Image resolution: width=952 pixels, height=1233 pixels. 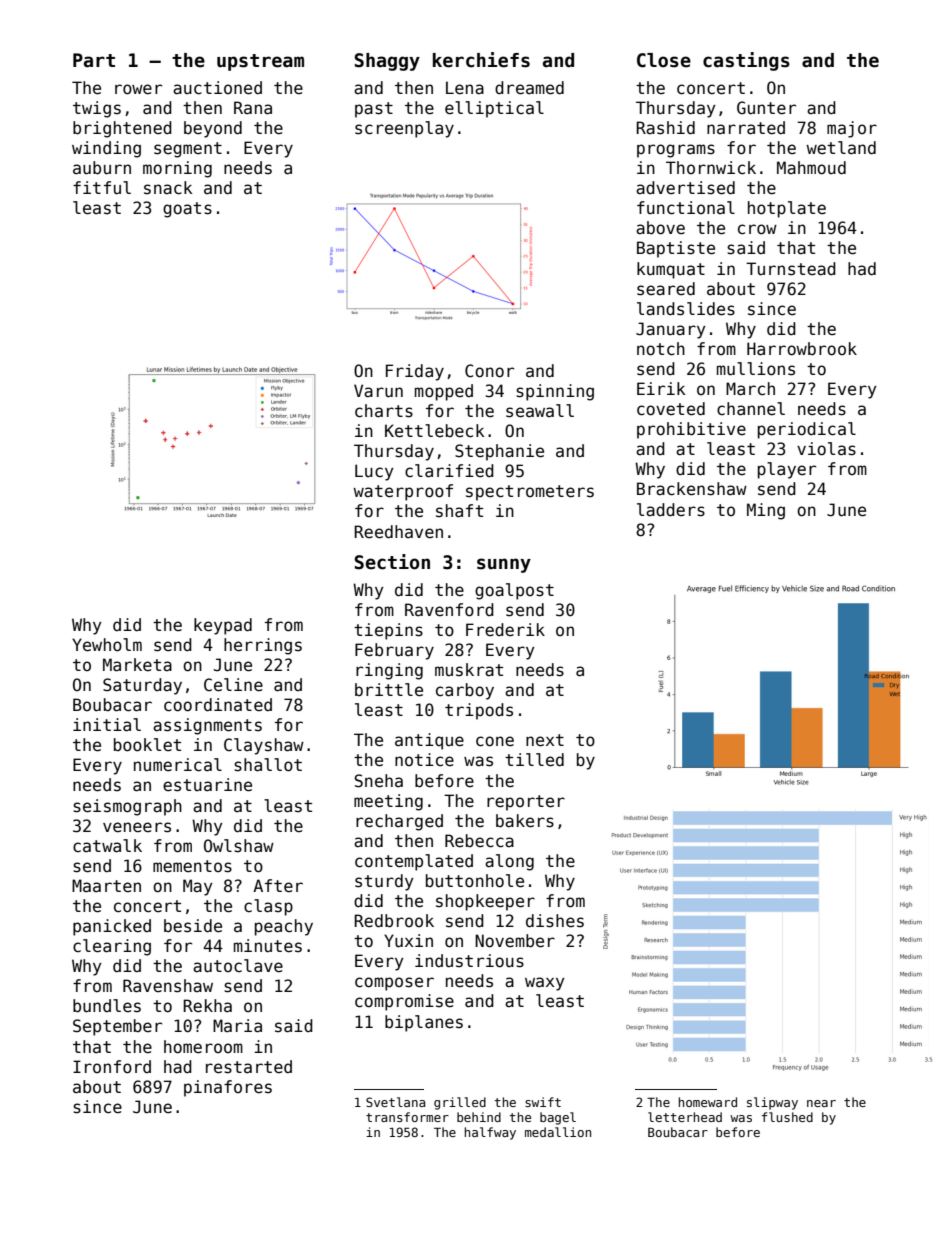 I want to click on screenplay, so click(x=404, y=129).
